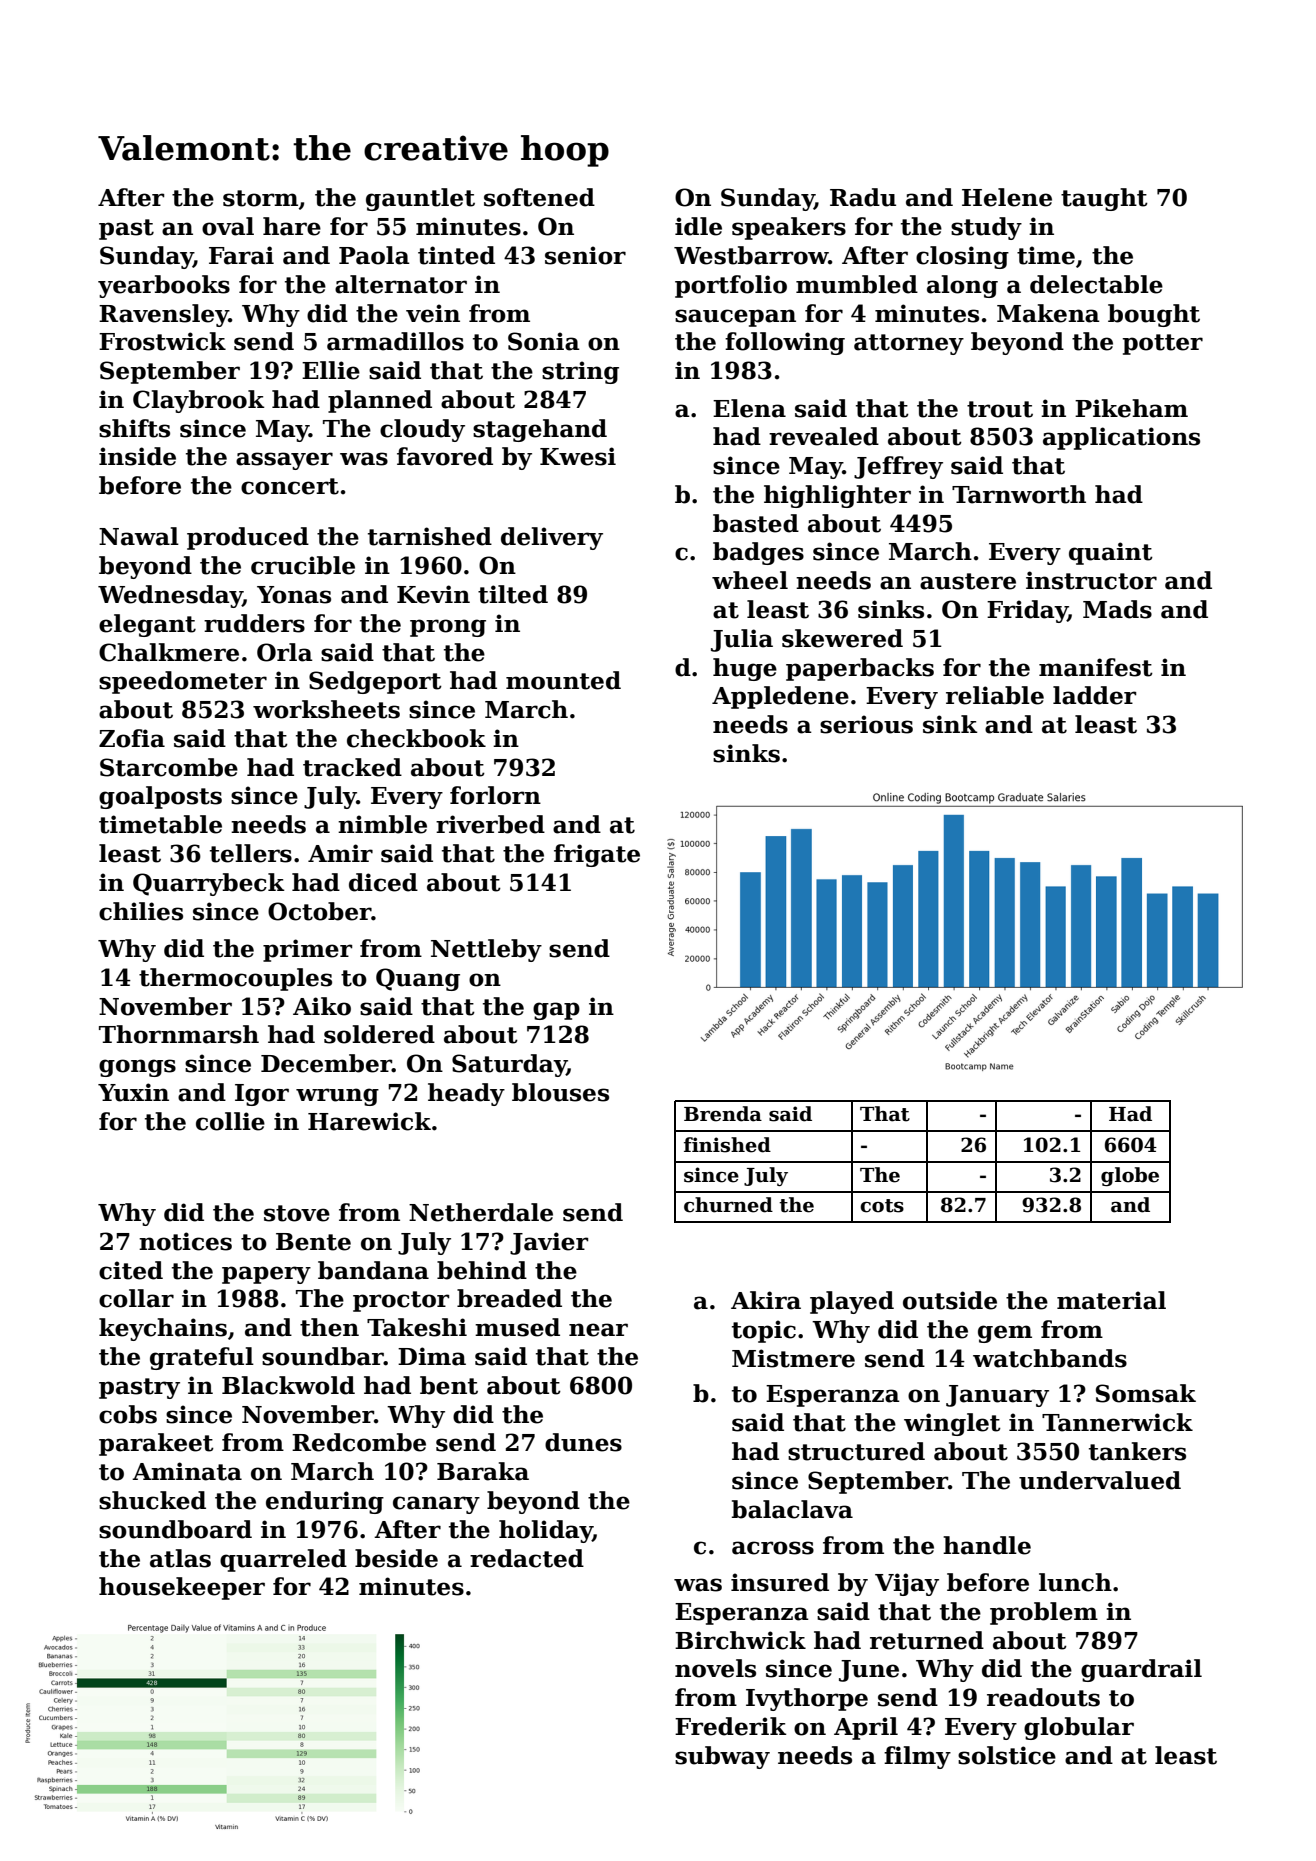 The height and width of the screenshot is (1861, 1316). Describe the element at coordinates (1121, 438) in the screenshot. I see `applications` at that location.
